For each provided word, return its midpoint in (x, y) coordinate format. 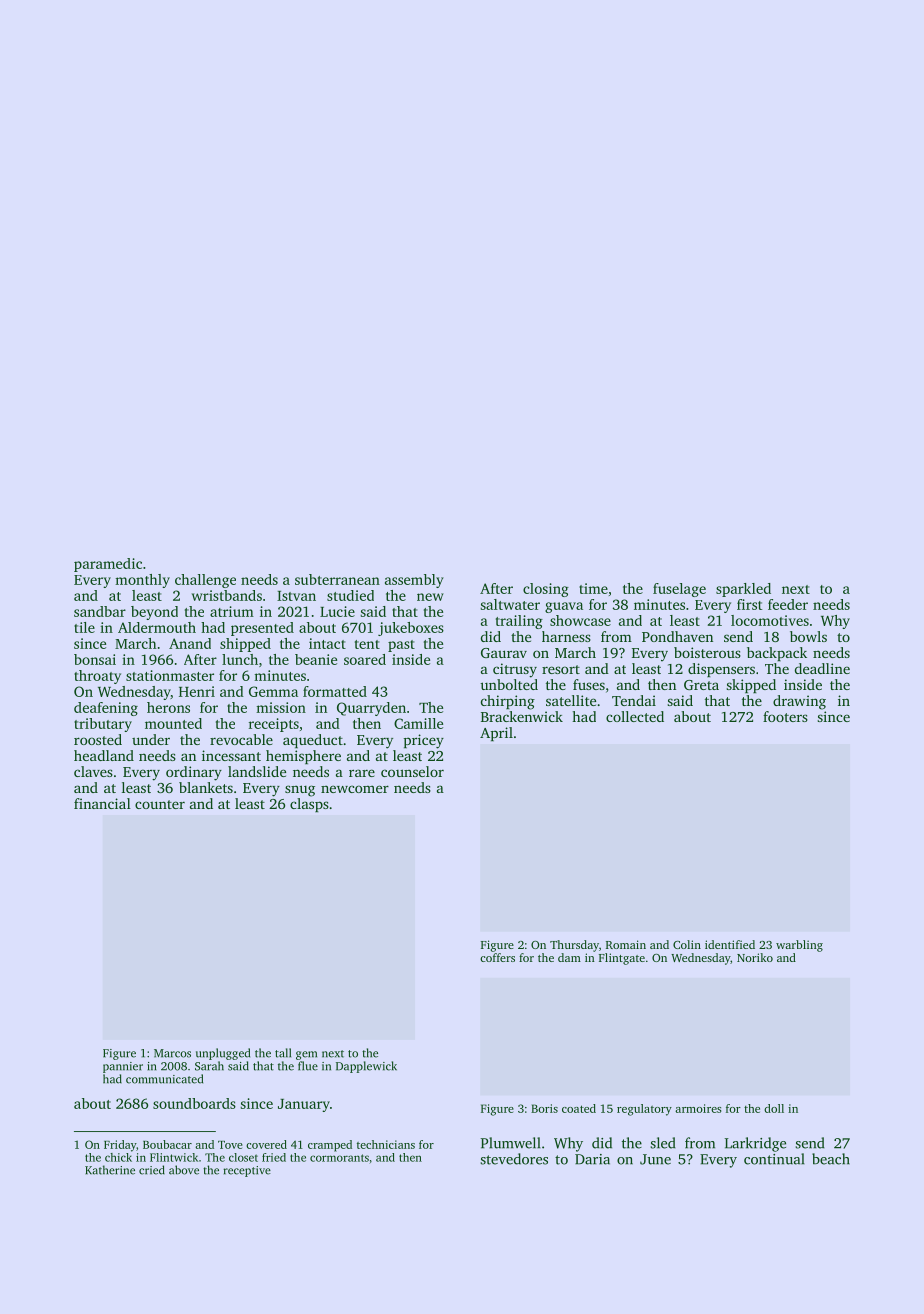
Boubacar (167, 1144)
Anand (190, 643)
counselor (412, 771)
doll (774, 1108)
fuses (589, 684)
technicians (386, 1144)
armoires (698, 1108)
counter (160, 804)
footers (785, 716)
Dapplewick (366, 1067)
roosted (98, 739)
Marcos (172, 1053)
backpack (777, 654)
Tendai (634, 700)
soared (365, 659)
